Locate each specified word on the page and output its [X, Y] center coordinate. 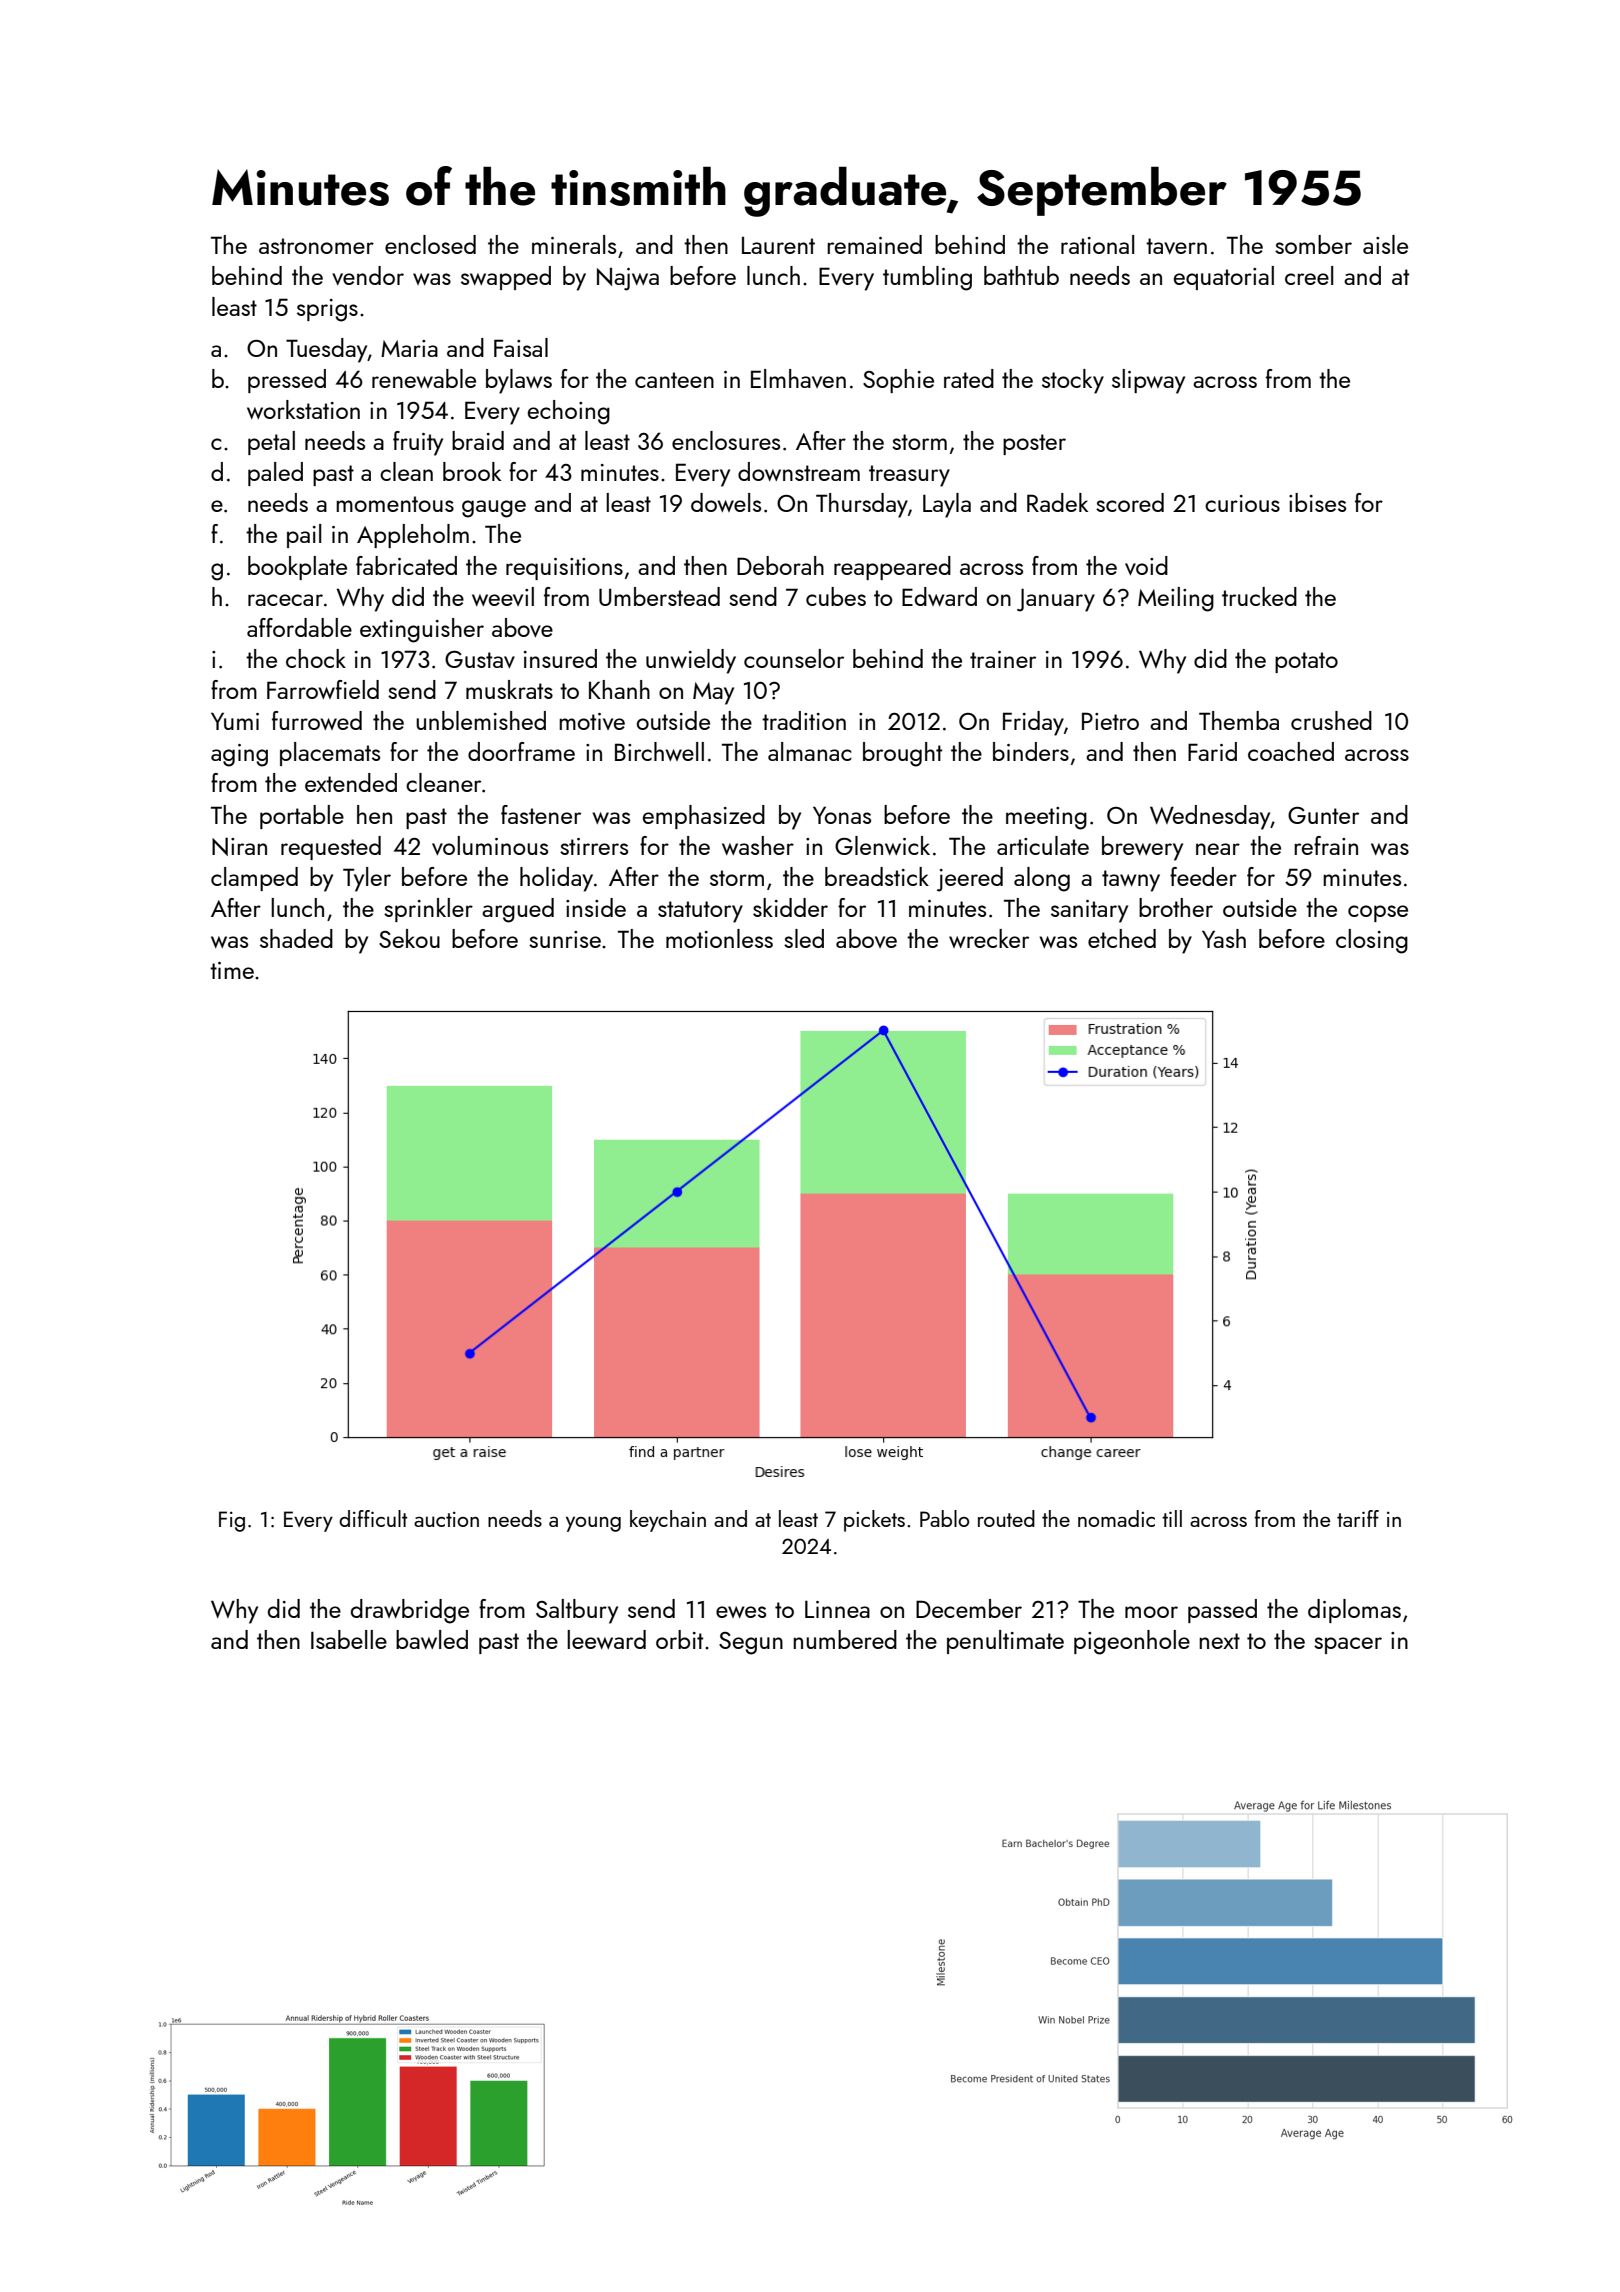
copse [1378, 913]
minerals [574, 244]
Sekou [409, 938]
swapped [506, 278]
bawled [432, 1639]
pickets [874, 1521]
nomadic [1116, 1518]
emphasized [704, 817]
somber [1313, 244]
